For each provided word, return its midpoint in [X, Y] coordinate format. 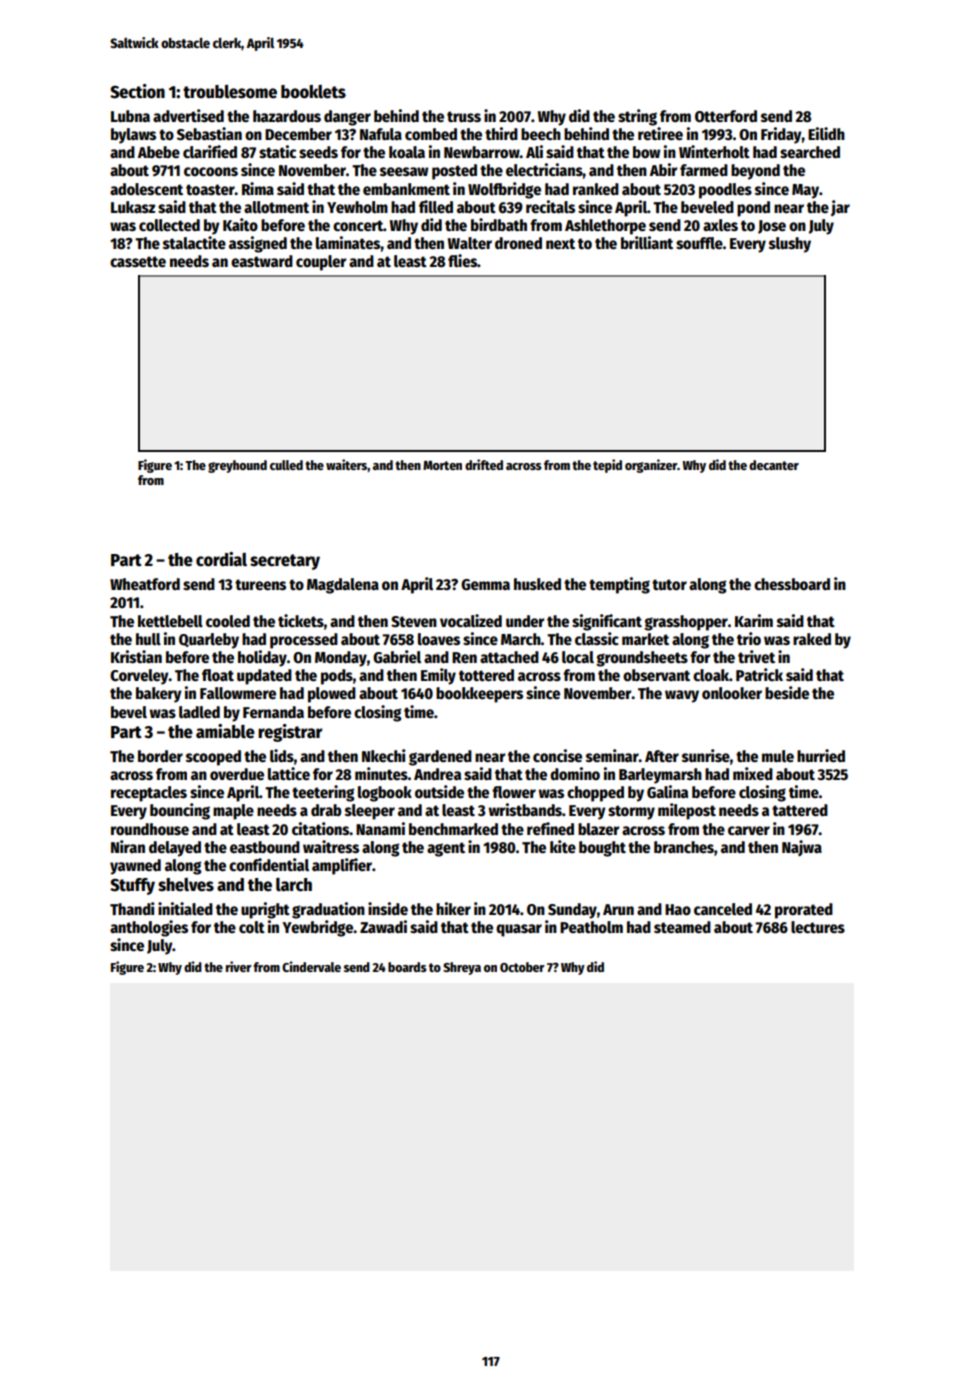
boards [407, 967]
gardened [440, 758]
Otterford [726, 116]
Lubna [130, 116]
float [218, 675]
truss [464, 116]
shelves [186, 885]
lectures [818, 927]
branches [684, 847]
